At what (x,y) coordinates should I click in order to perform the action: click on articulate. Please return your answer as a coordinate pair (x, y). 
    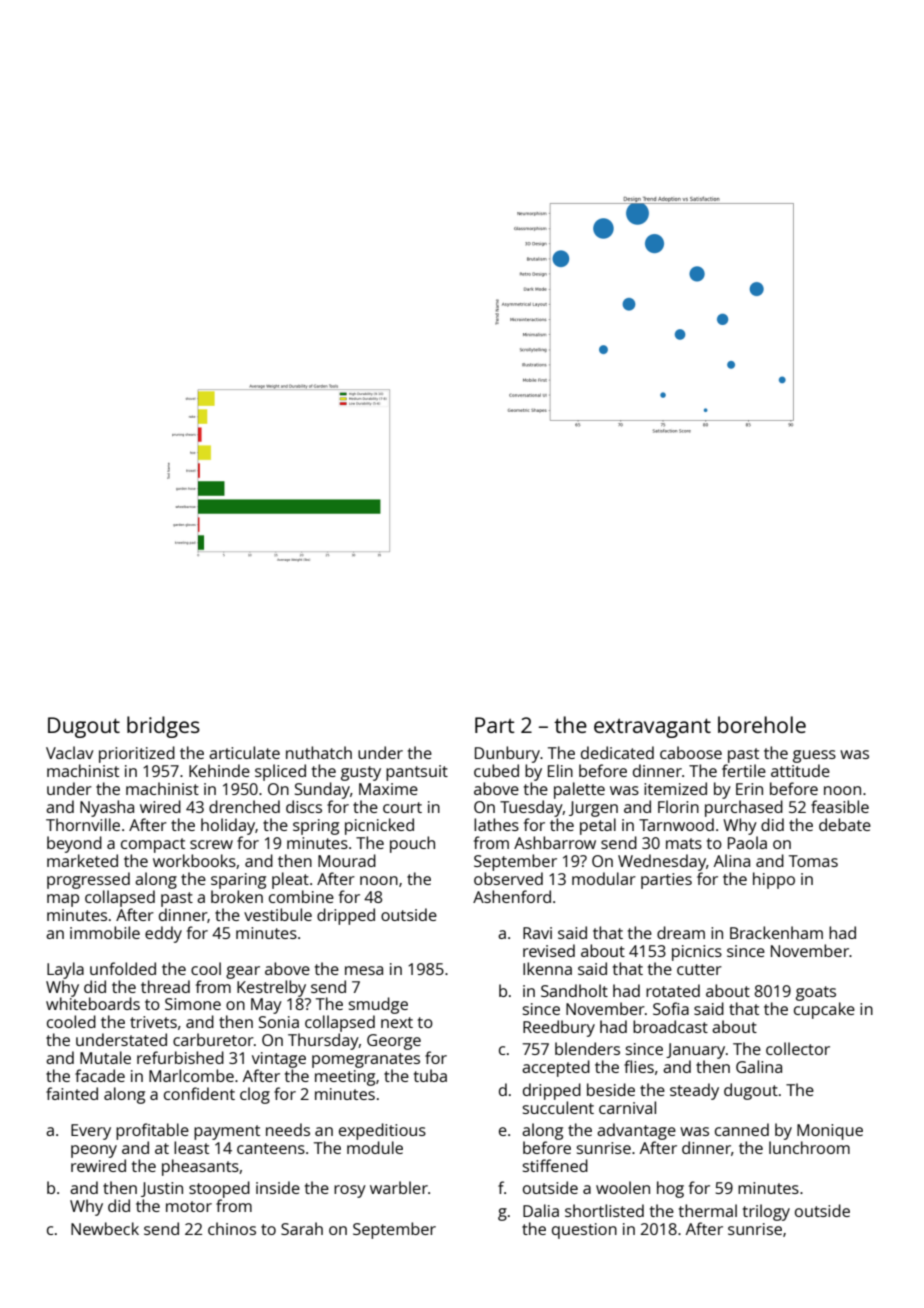
    Looking at the image, I should click on (244, 752).
